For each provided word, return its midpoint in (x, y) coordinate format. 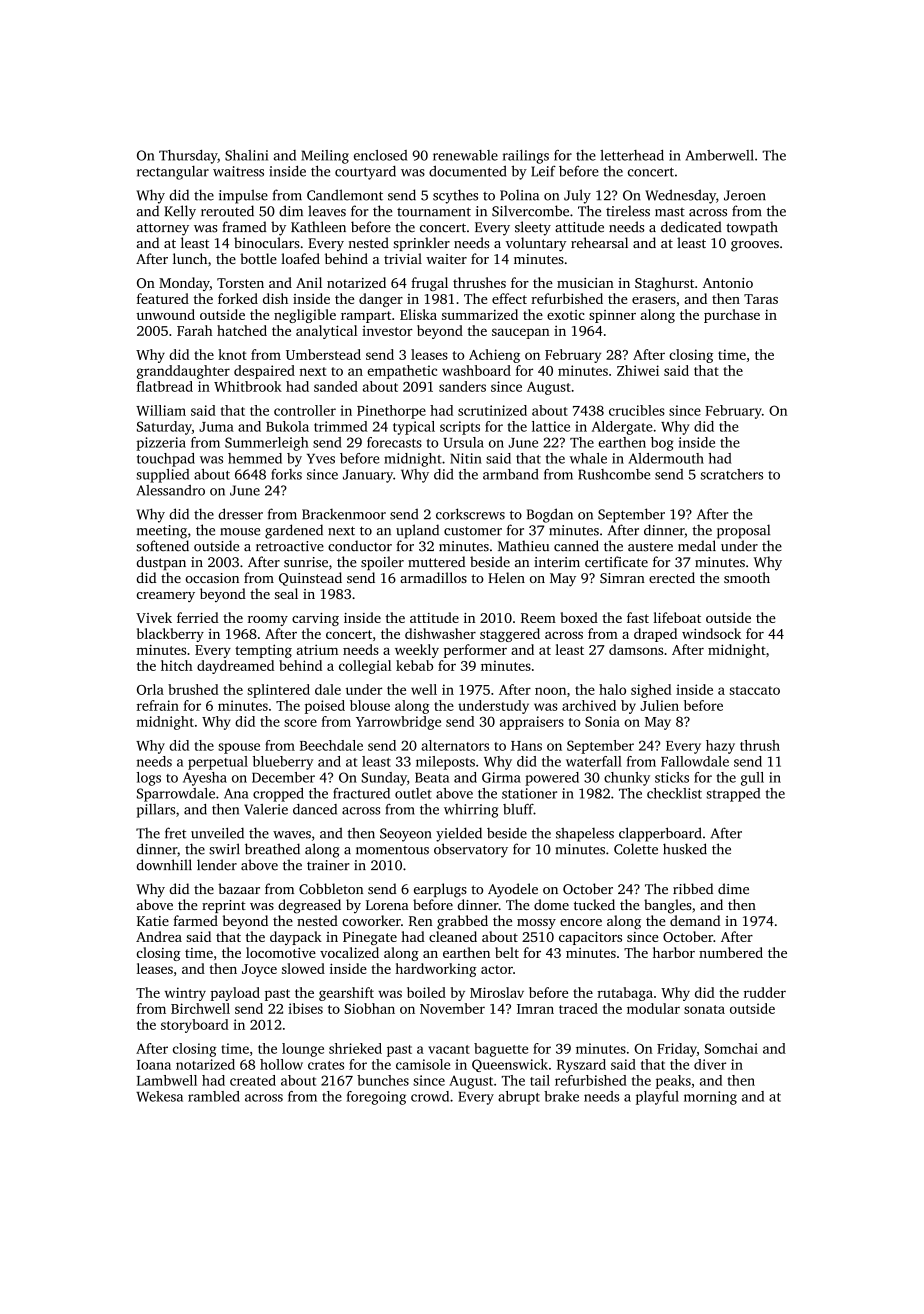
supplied (162, 476)
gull (752, 779)
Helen (506, 577)
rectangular (173, 173)
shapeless (585, 835)
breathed (272, 849)
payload (235, 994)
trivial (403, 258)
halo (612, 689)
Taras (761, 299)
